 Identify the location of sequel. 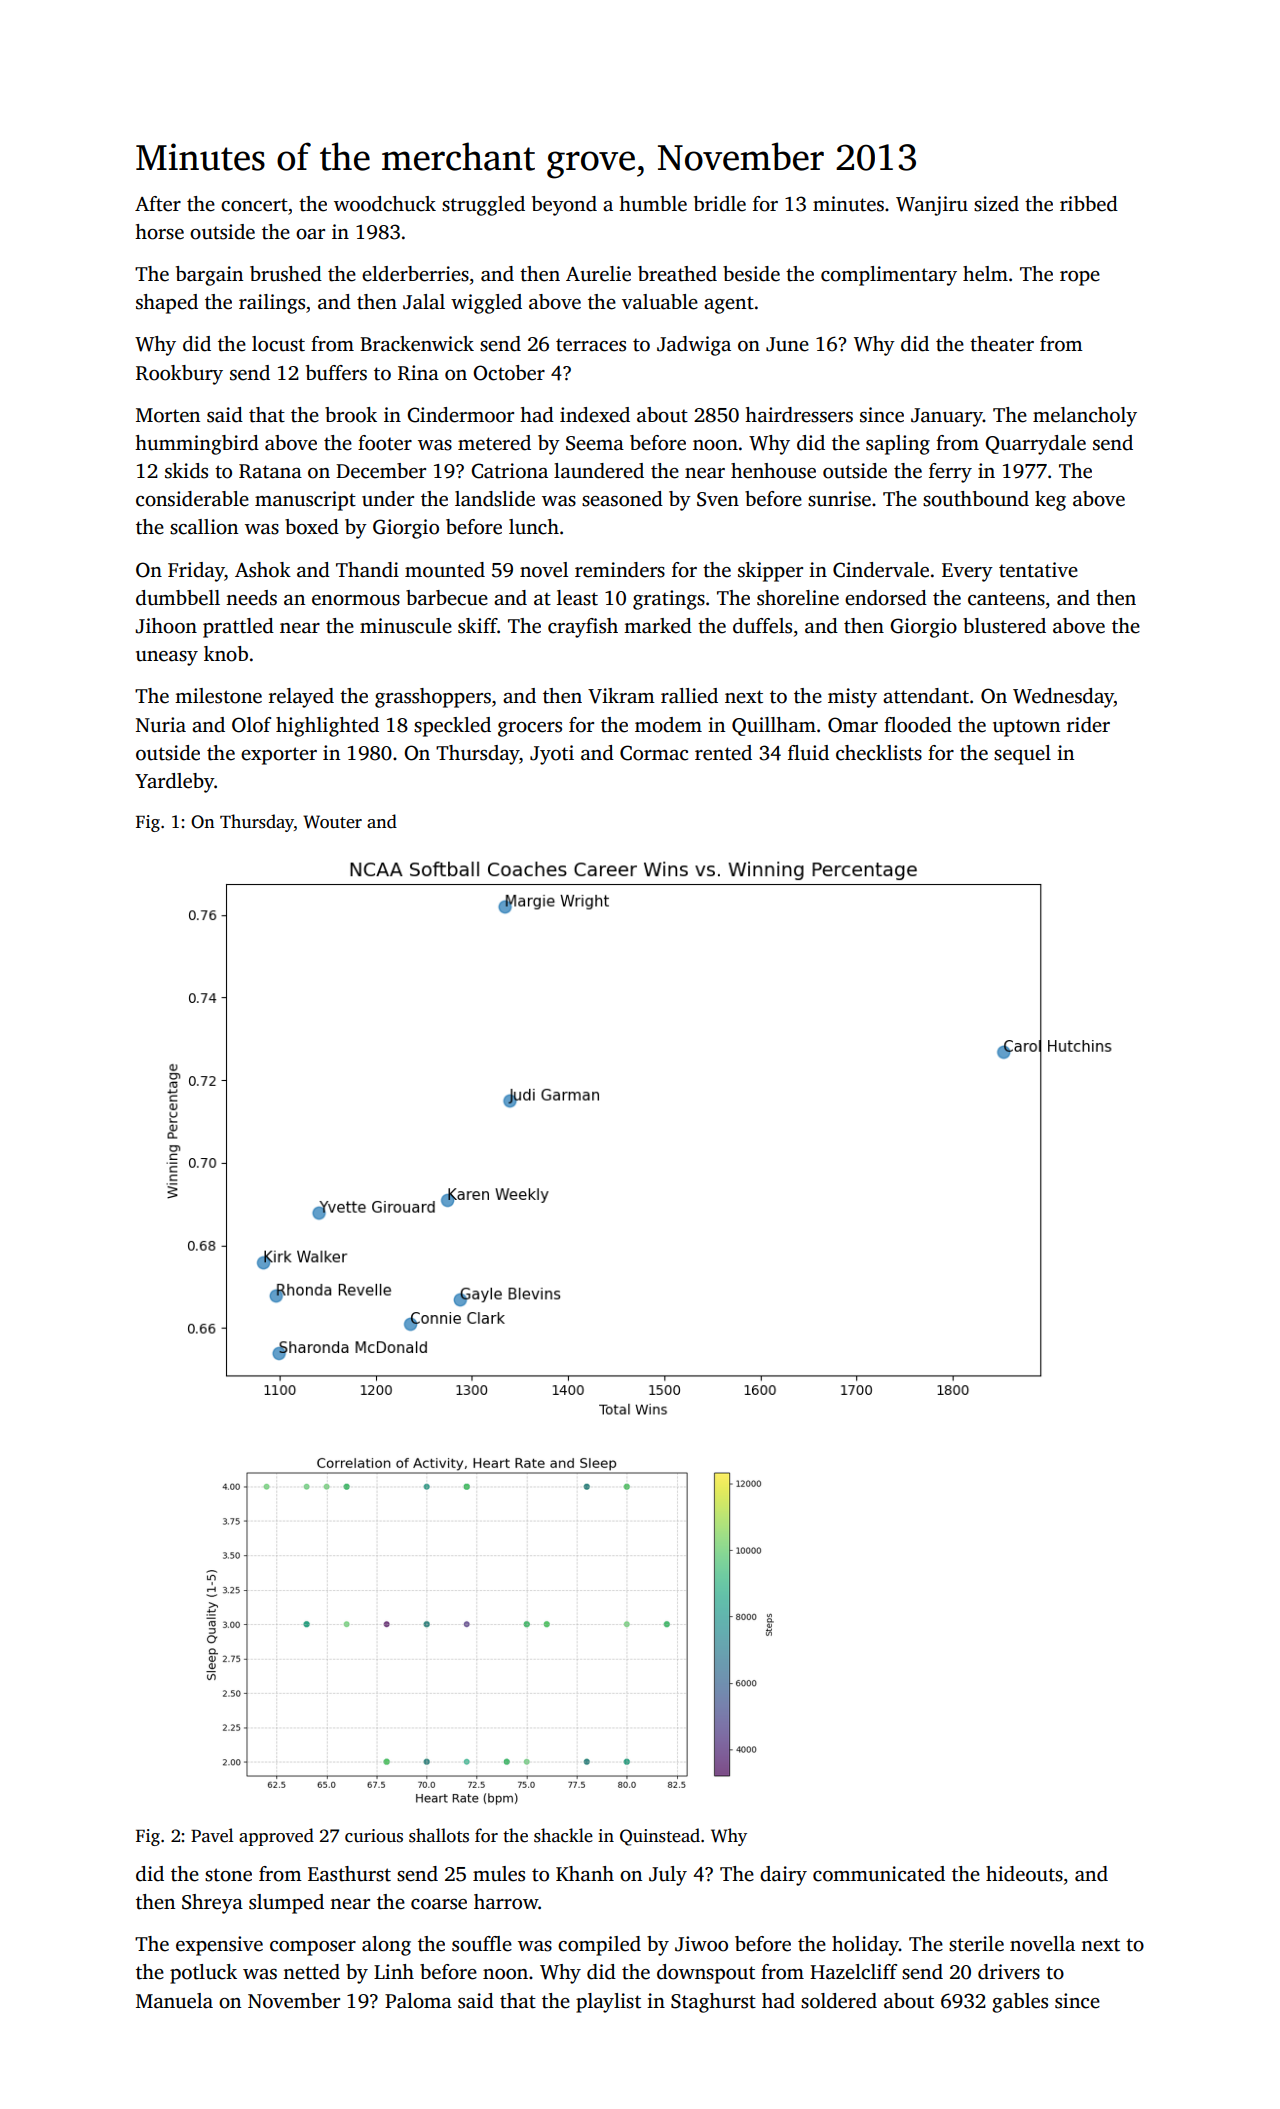
(1022, 755).
